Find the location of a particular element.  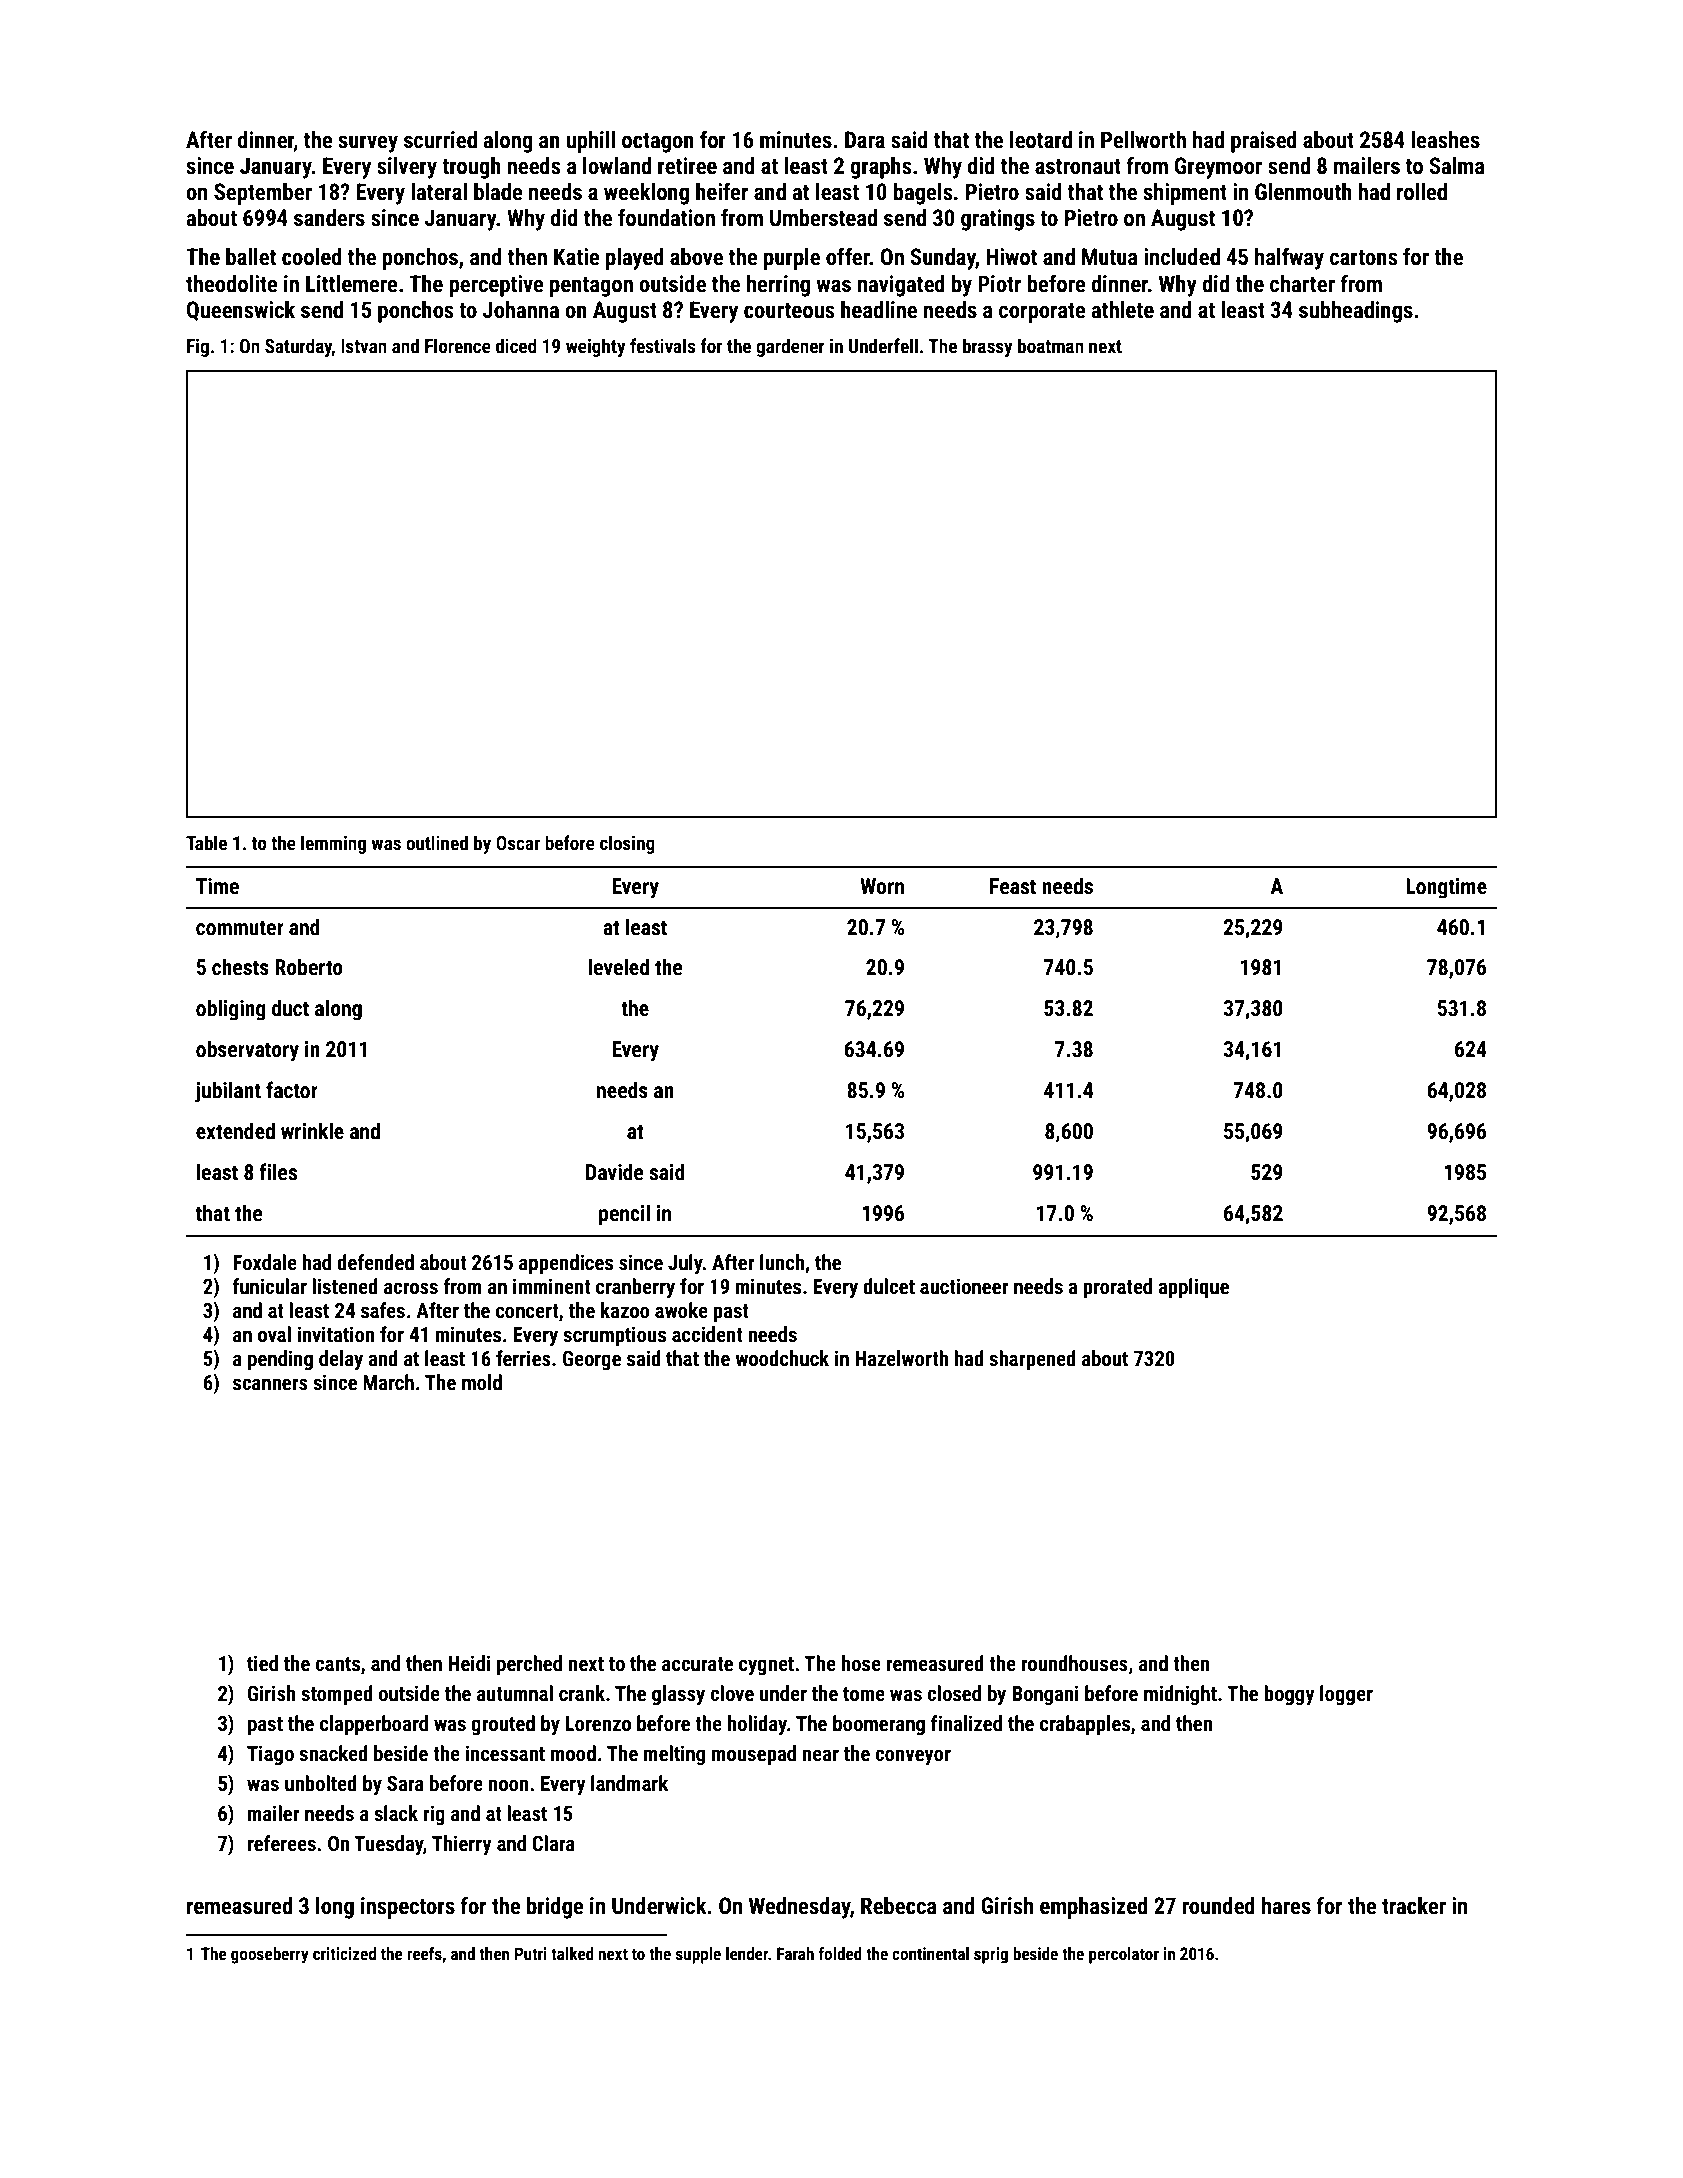

Table is located at coordinates (206, 842).
